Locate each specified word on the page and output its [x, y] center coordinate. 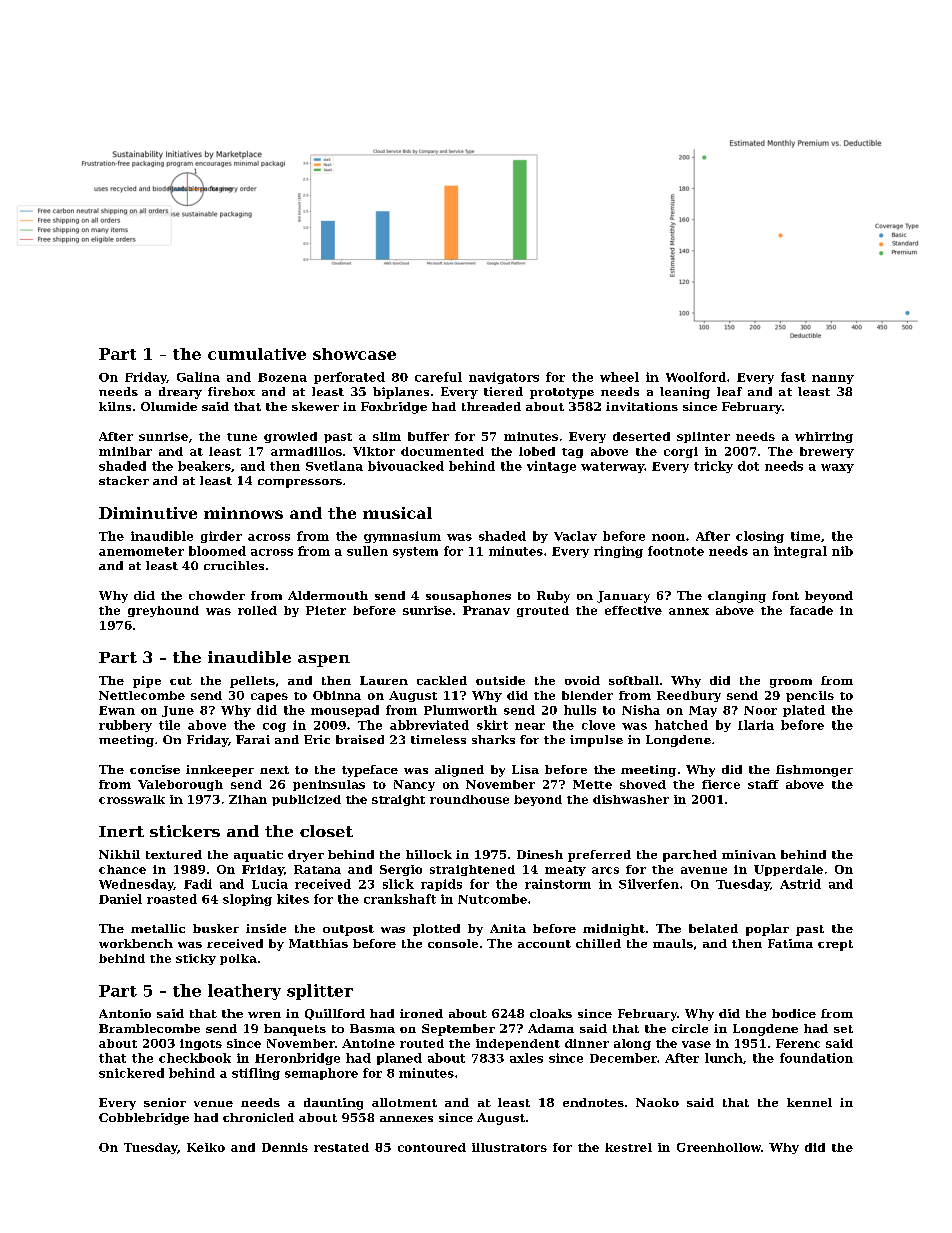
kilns [115, 406]
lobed [537, 451]
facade [811, 610]
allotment [404, 1102]
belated [713, 928]
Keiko [206, 1147]
